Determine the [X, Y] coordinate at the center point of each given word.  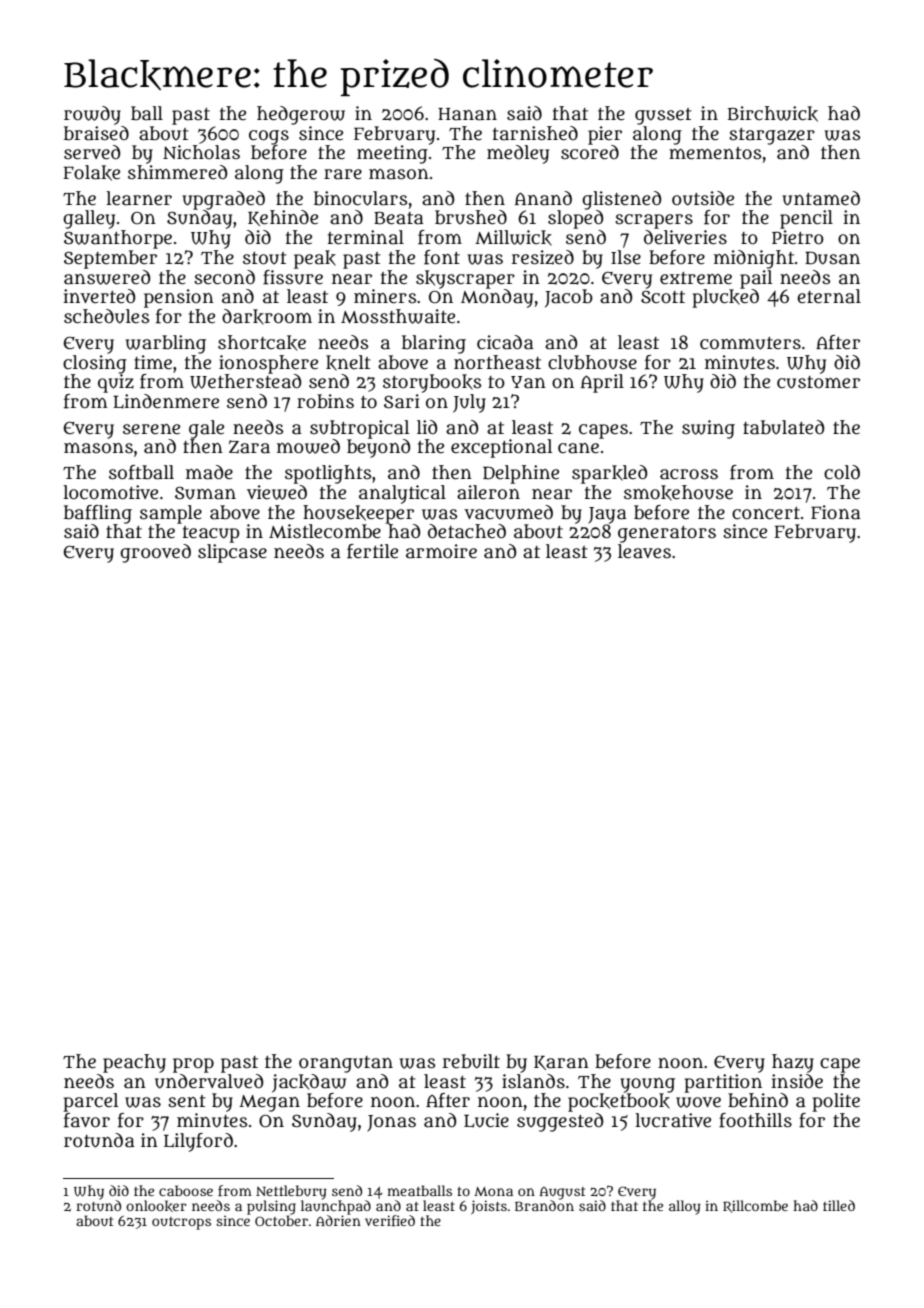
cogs [269, 137]
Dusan [832, 258]
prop [193, 1065]
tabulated [783, 427]
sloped [575, 219]
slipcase [232, 553]
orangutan [346, 1064]
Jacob [569, 298]
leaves [644, 551]
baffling [98, 514]
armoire [441, 551]
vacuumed [508, 512]
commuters [750, 343]
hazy [793, 1063]
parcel [91, 1102]
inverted [99, 296]
